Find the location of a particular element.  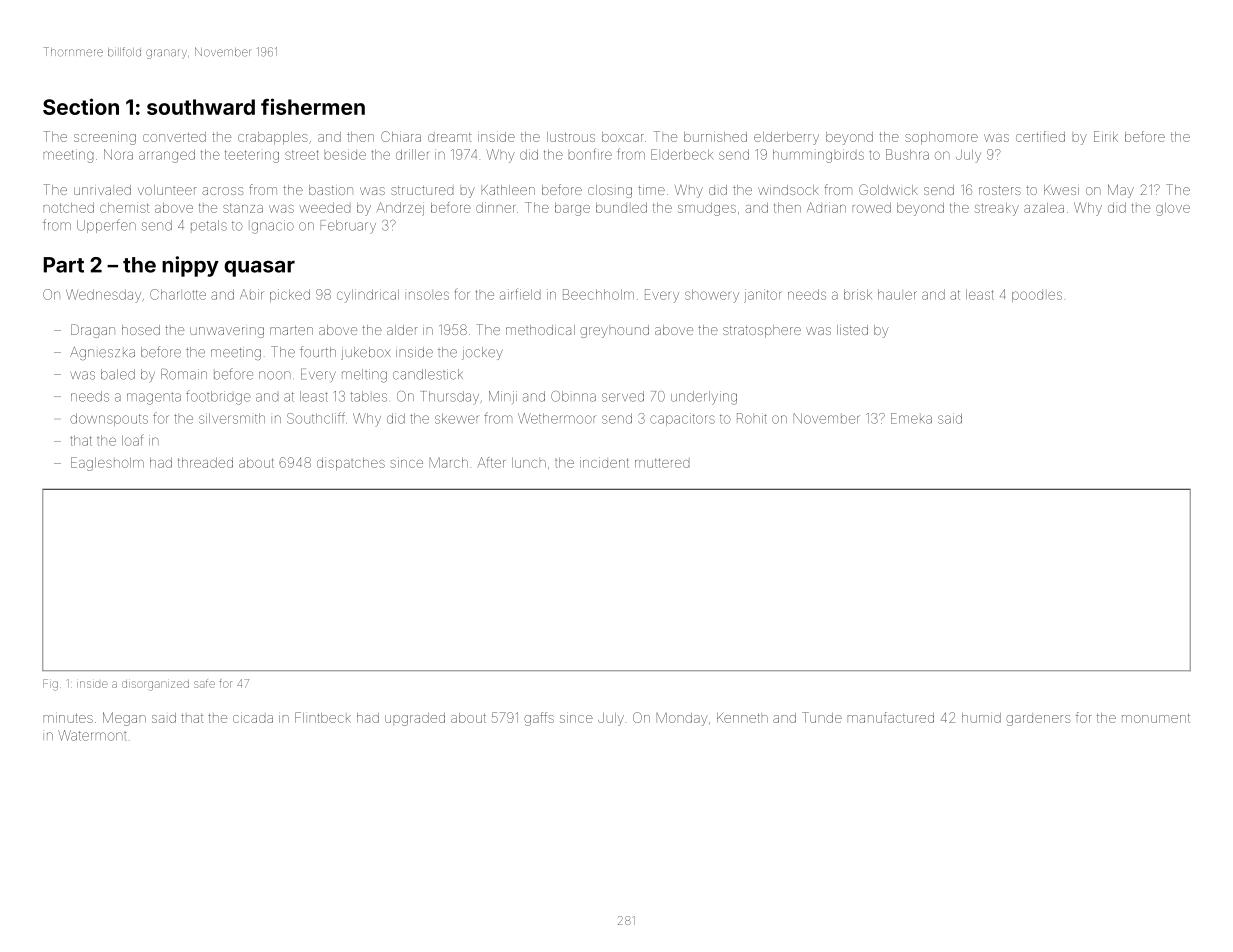

Eirik is located at coordinates (1106, 136).
